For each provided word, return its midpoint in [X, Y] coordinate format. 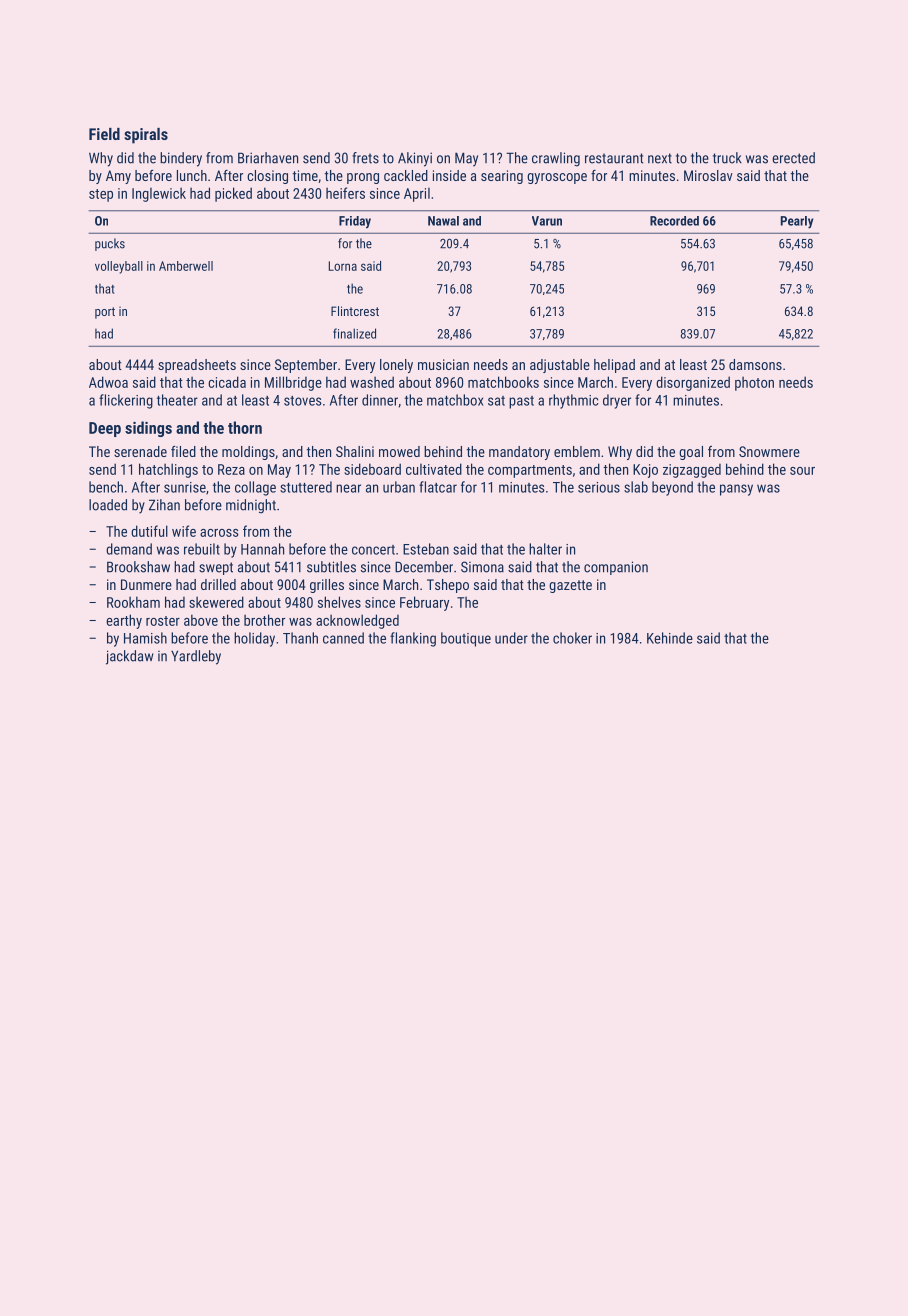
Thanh [300, 638]
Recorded [674, 221]
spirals [146, 136]
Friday [355, 222]
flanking [413, 639]
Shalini [355, 451]
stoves [303, 401]
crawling [556, 159]
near [348, 488]
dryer [617, 401]
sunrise [185, 487]
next [660, 158]
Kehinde [670, 638]
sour [802, 471]
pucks [110, 244]
